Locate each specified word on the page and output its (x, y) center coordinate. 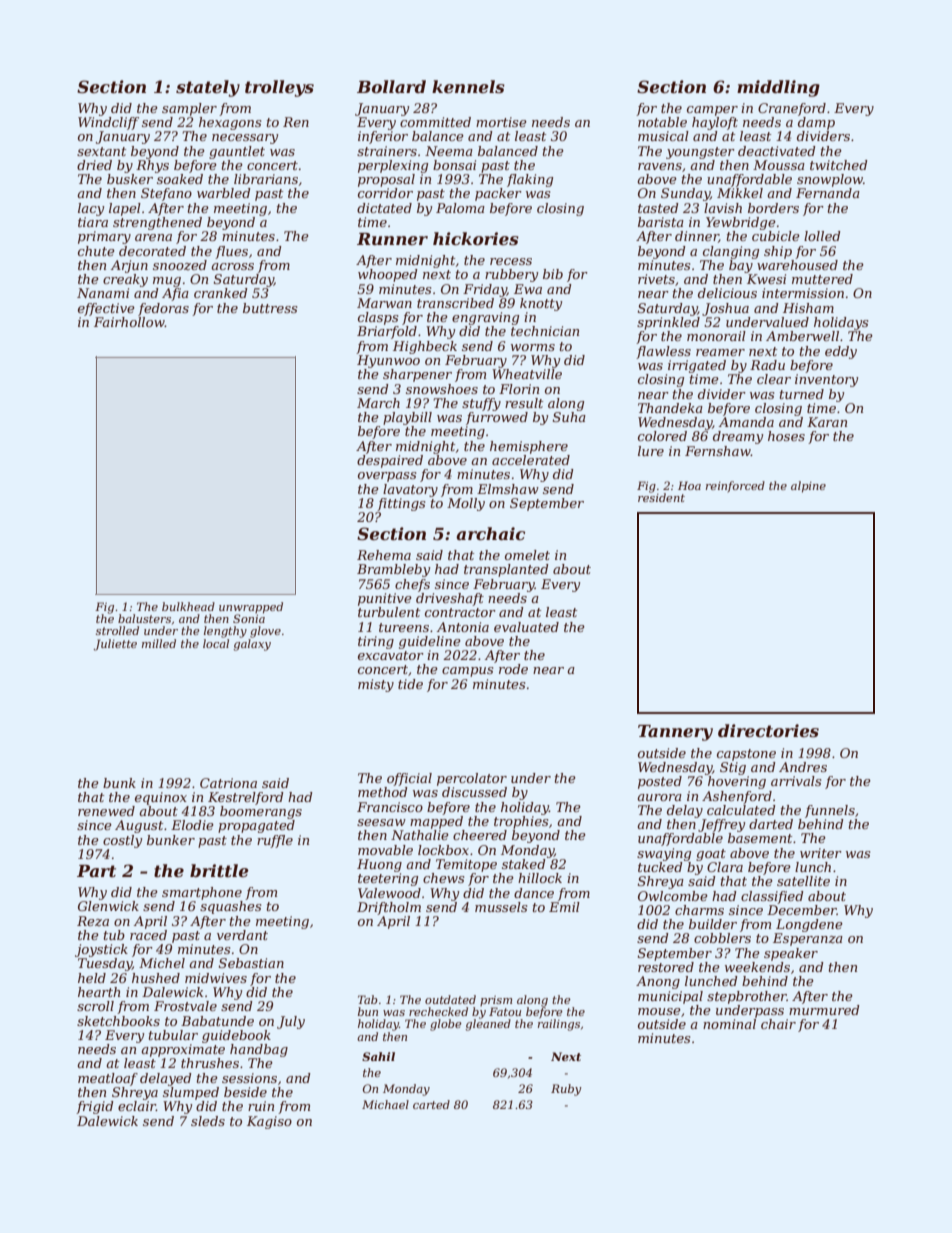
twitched (839, 165)
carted (431, 1104)
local (216, 643)
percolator (472, 779)
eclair (137, 1106)
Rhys (152, 166)
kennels (468, 86)
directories (768, 730)
